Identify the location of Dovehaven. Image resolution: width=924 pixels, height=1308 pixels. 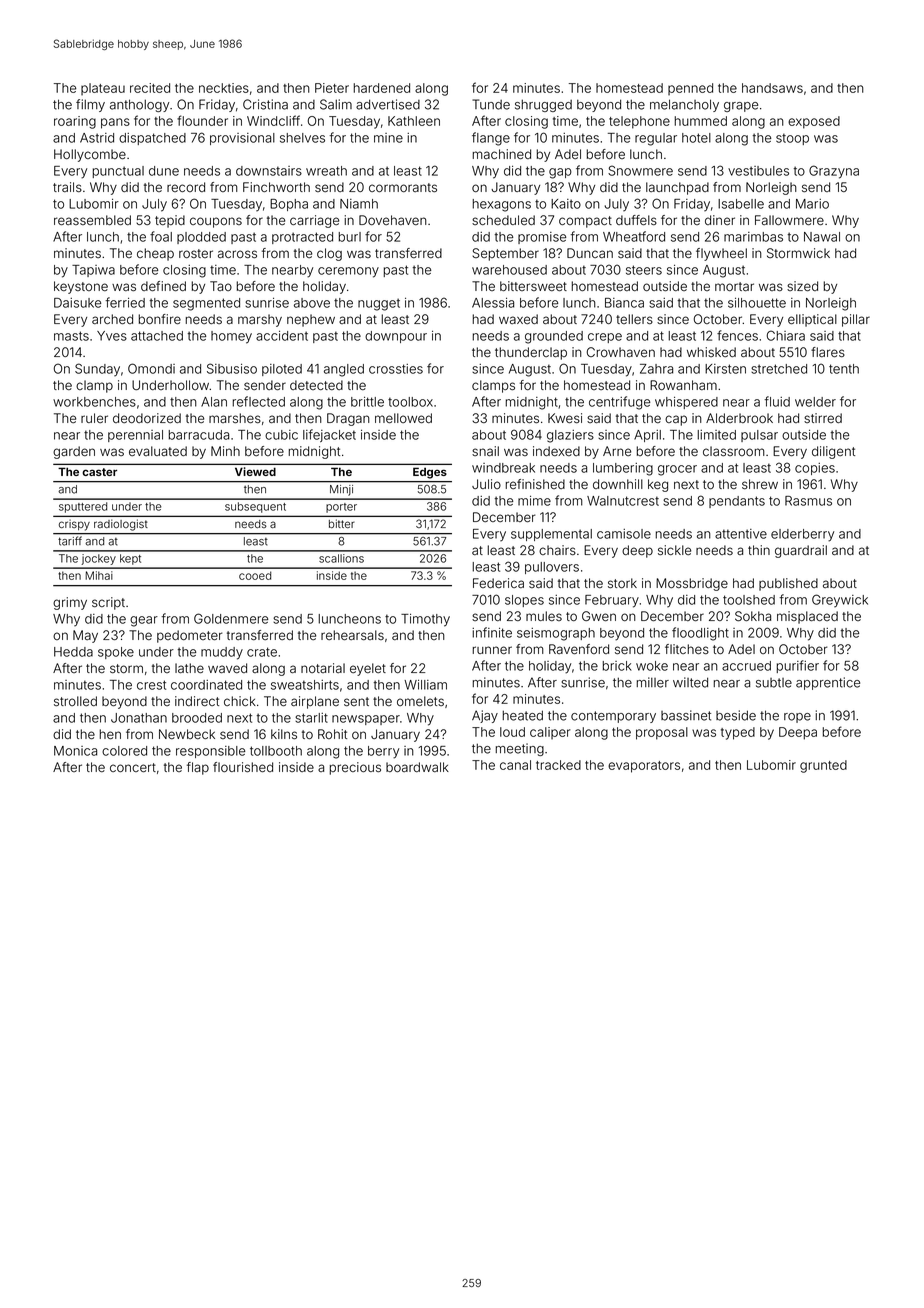
(393, 220).
